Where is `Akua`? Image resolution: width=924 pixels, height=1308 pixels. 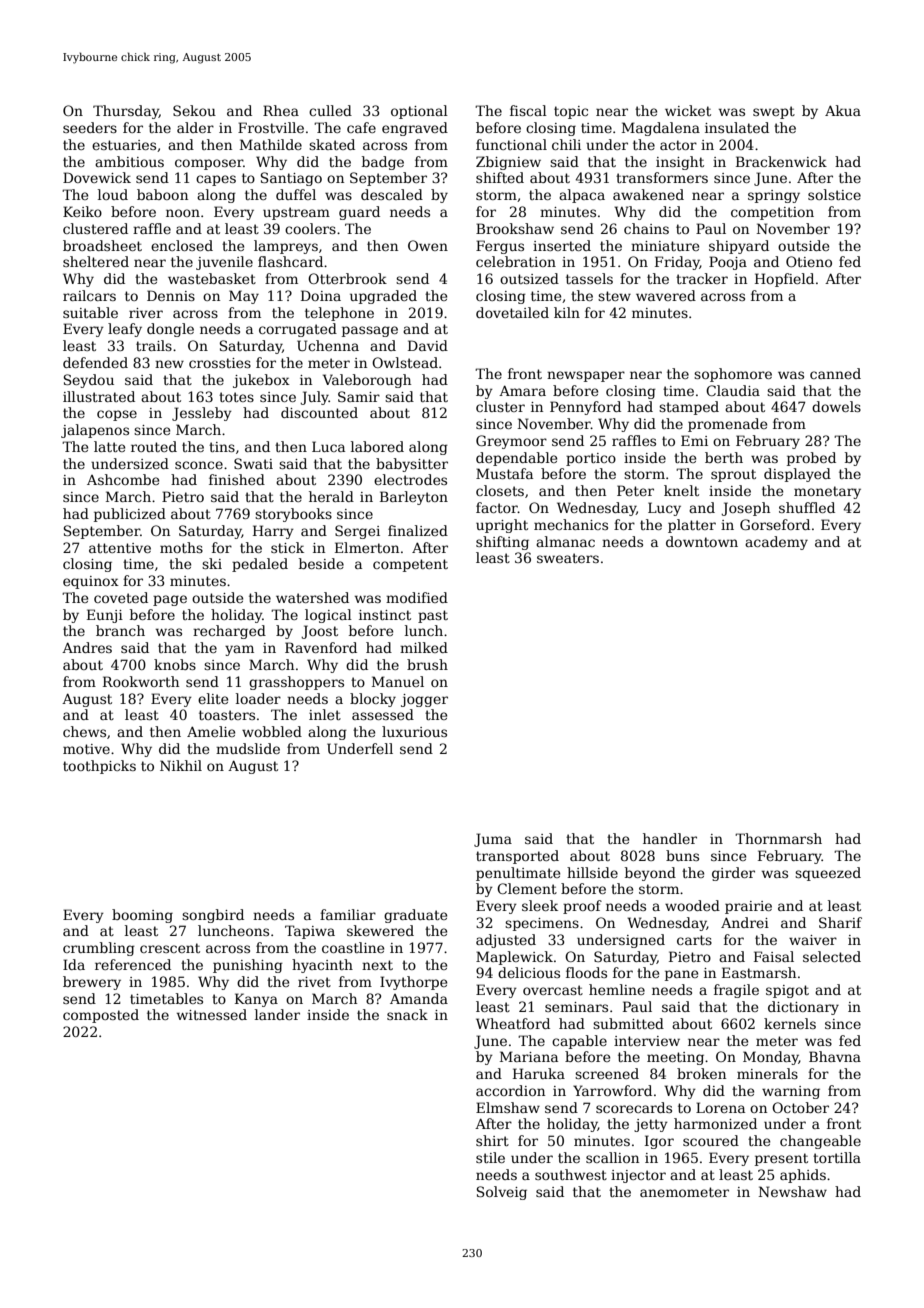 Akua is located at coordinates (843, 110).
